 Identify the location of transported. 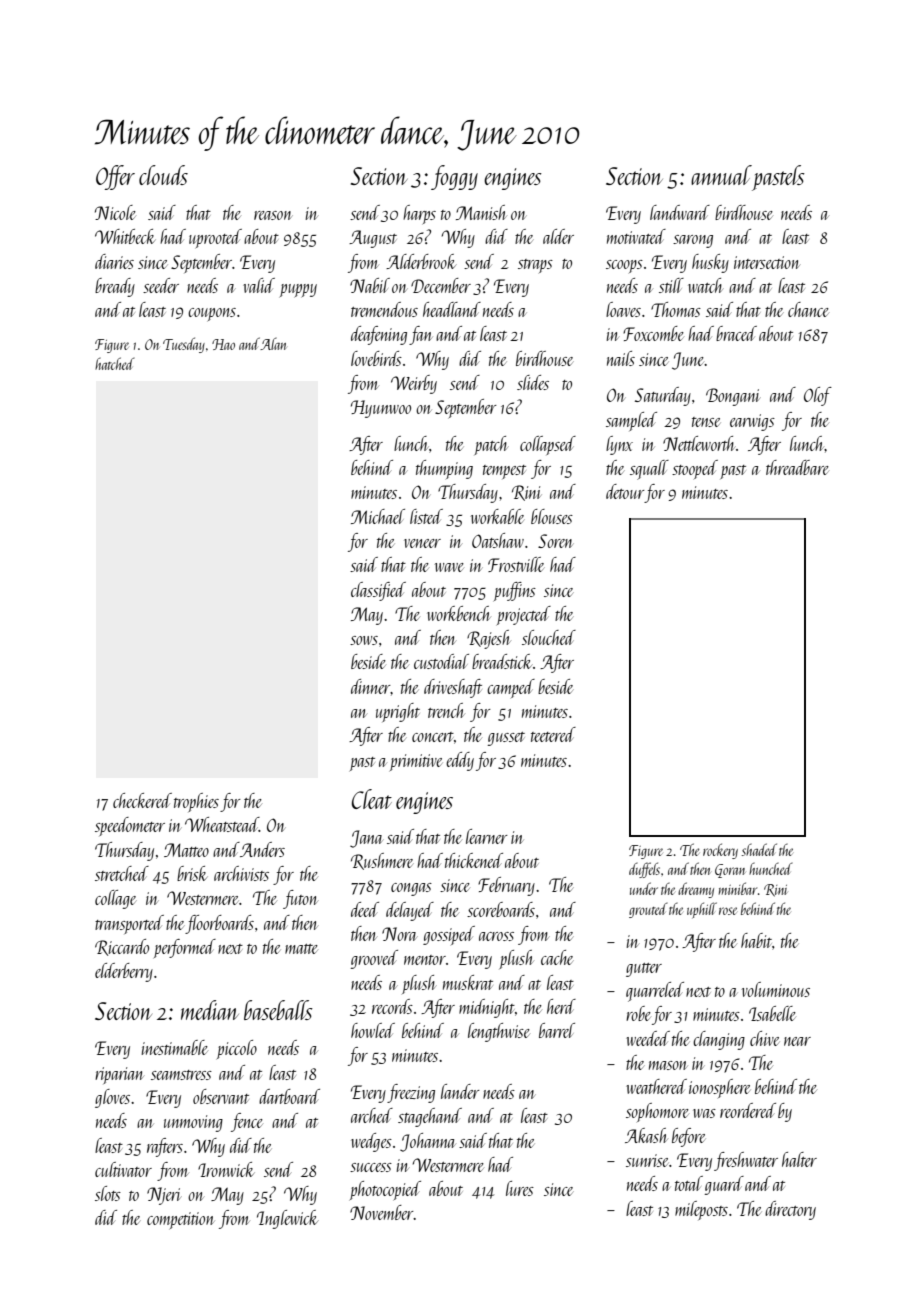
(129, 924).
